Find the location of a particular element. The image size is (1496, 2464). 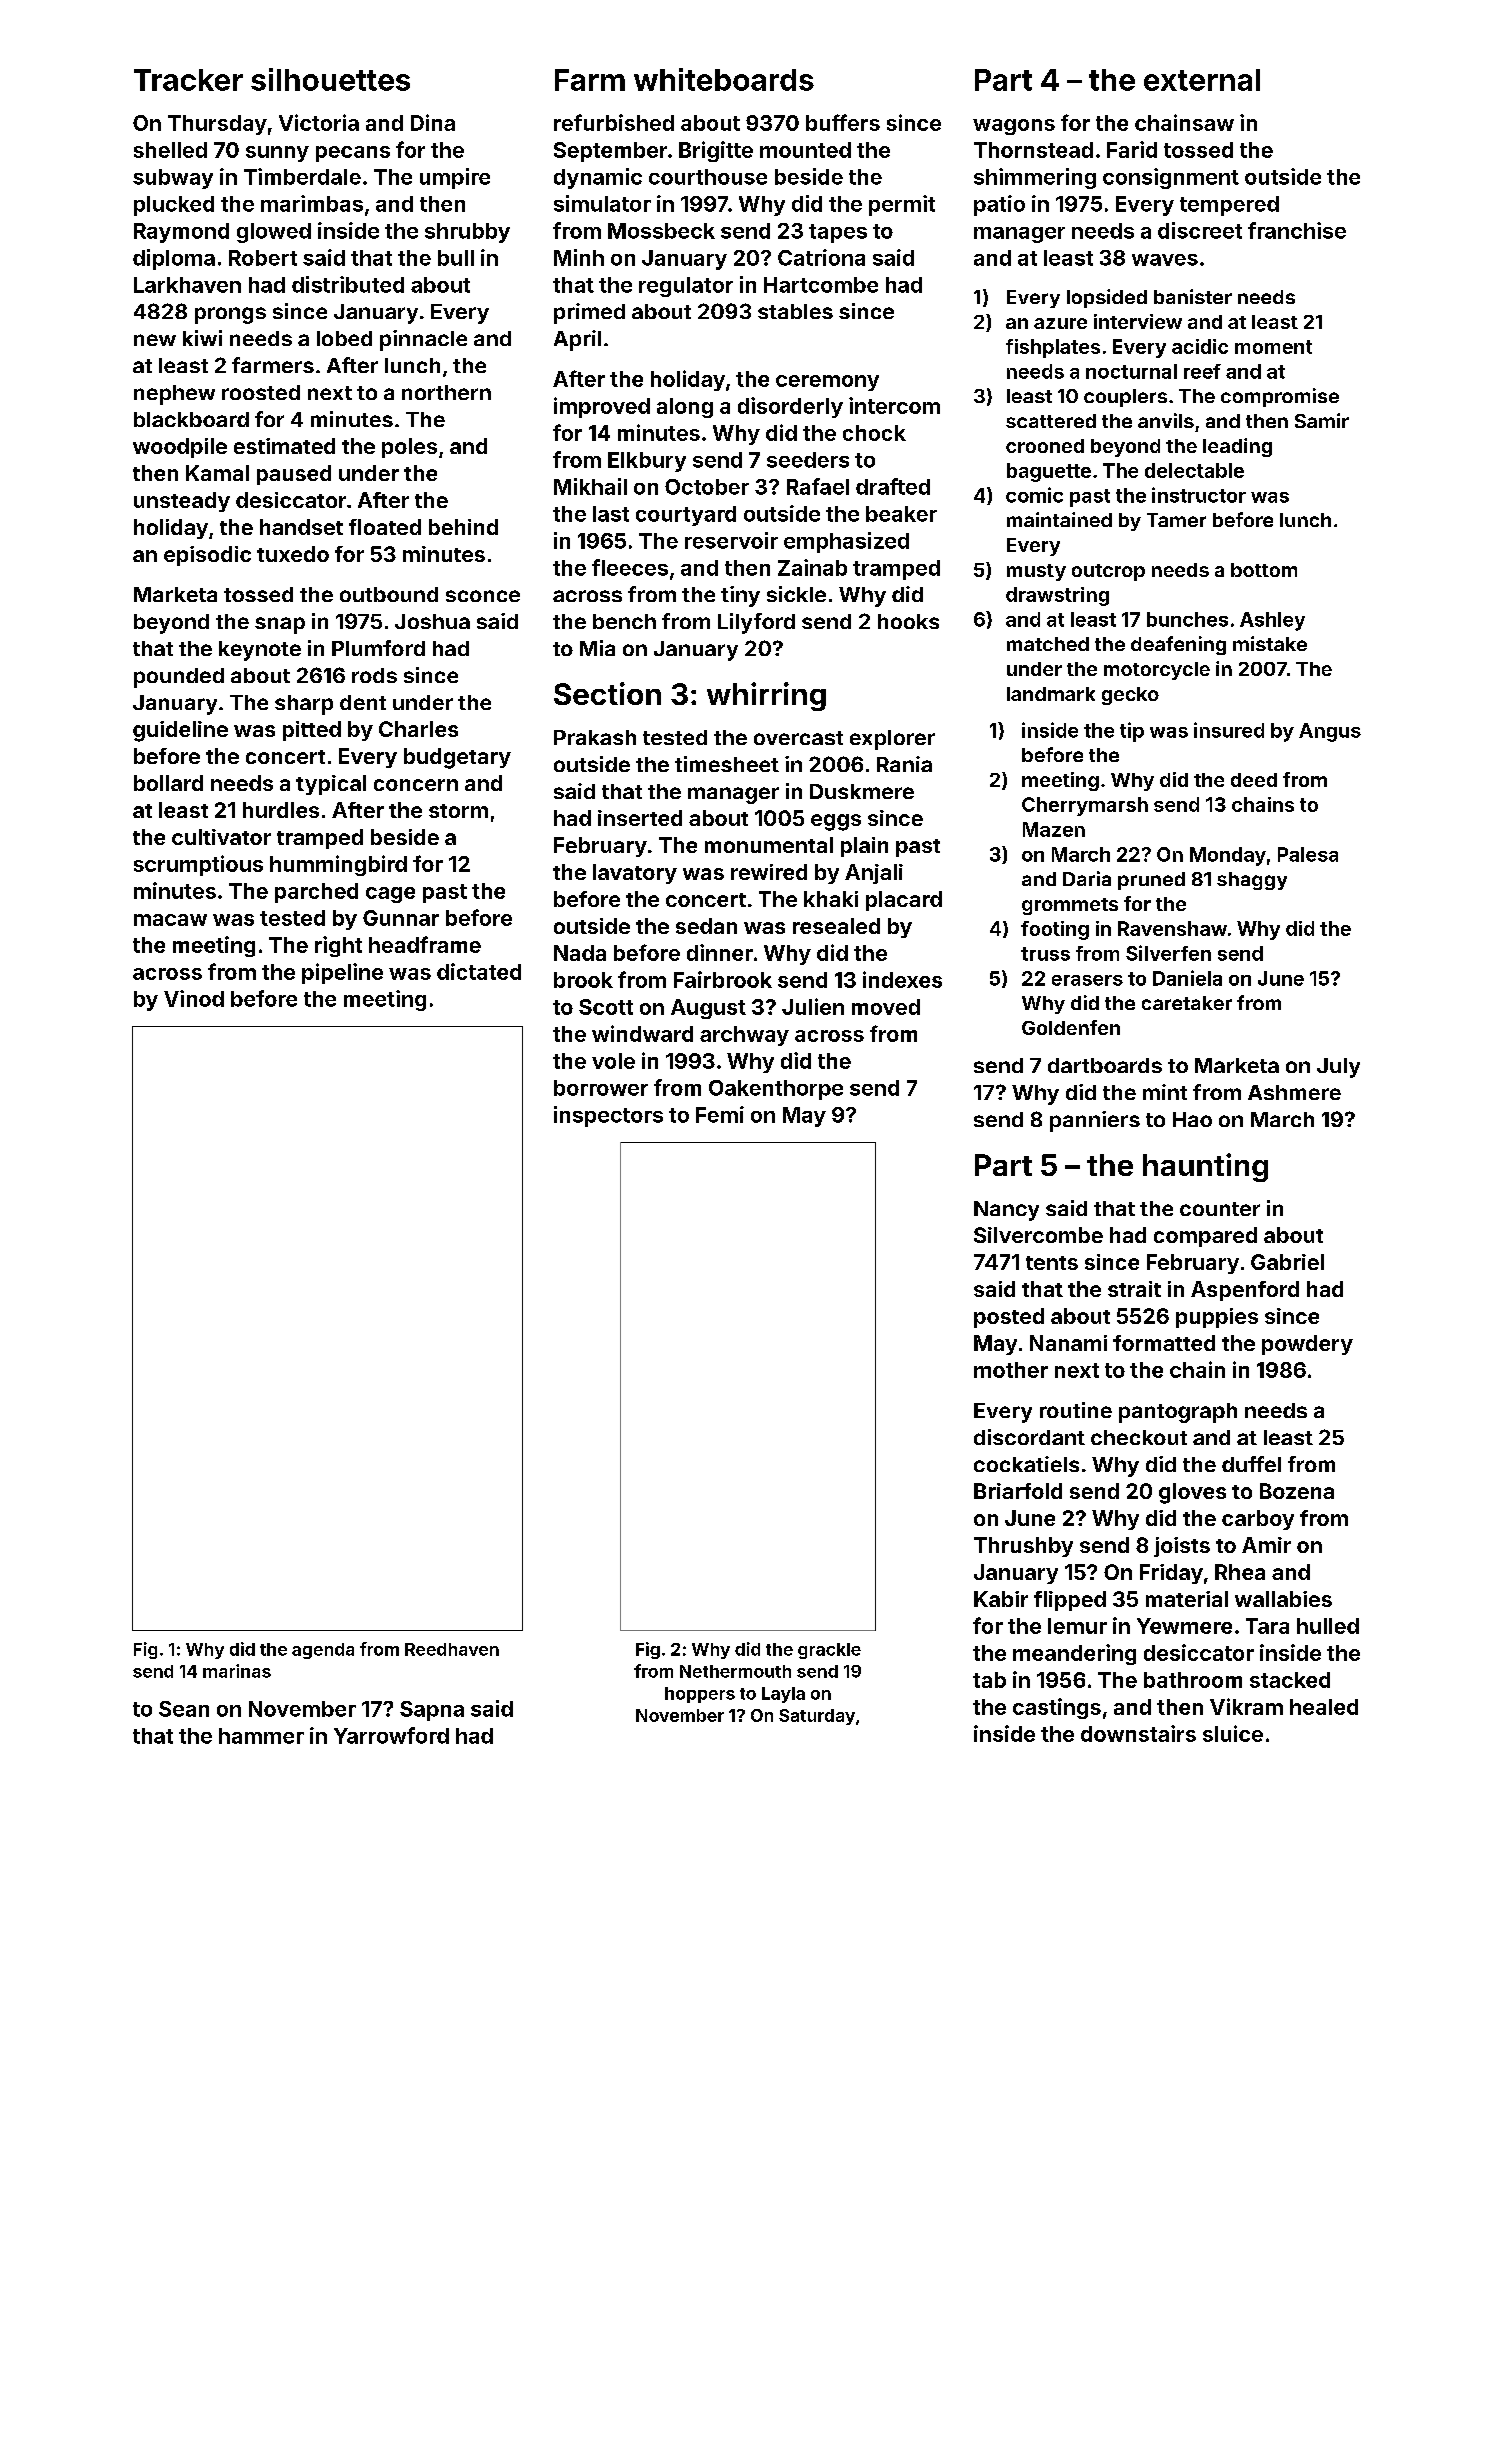

Reedhaven is located at coordinates (452, 1649).
